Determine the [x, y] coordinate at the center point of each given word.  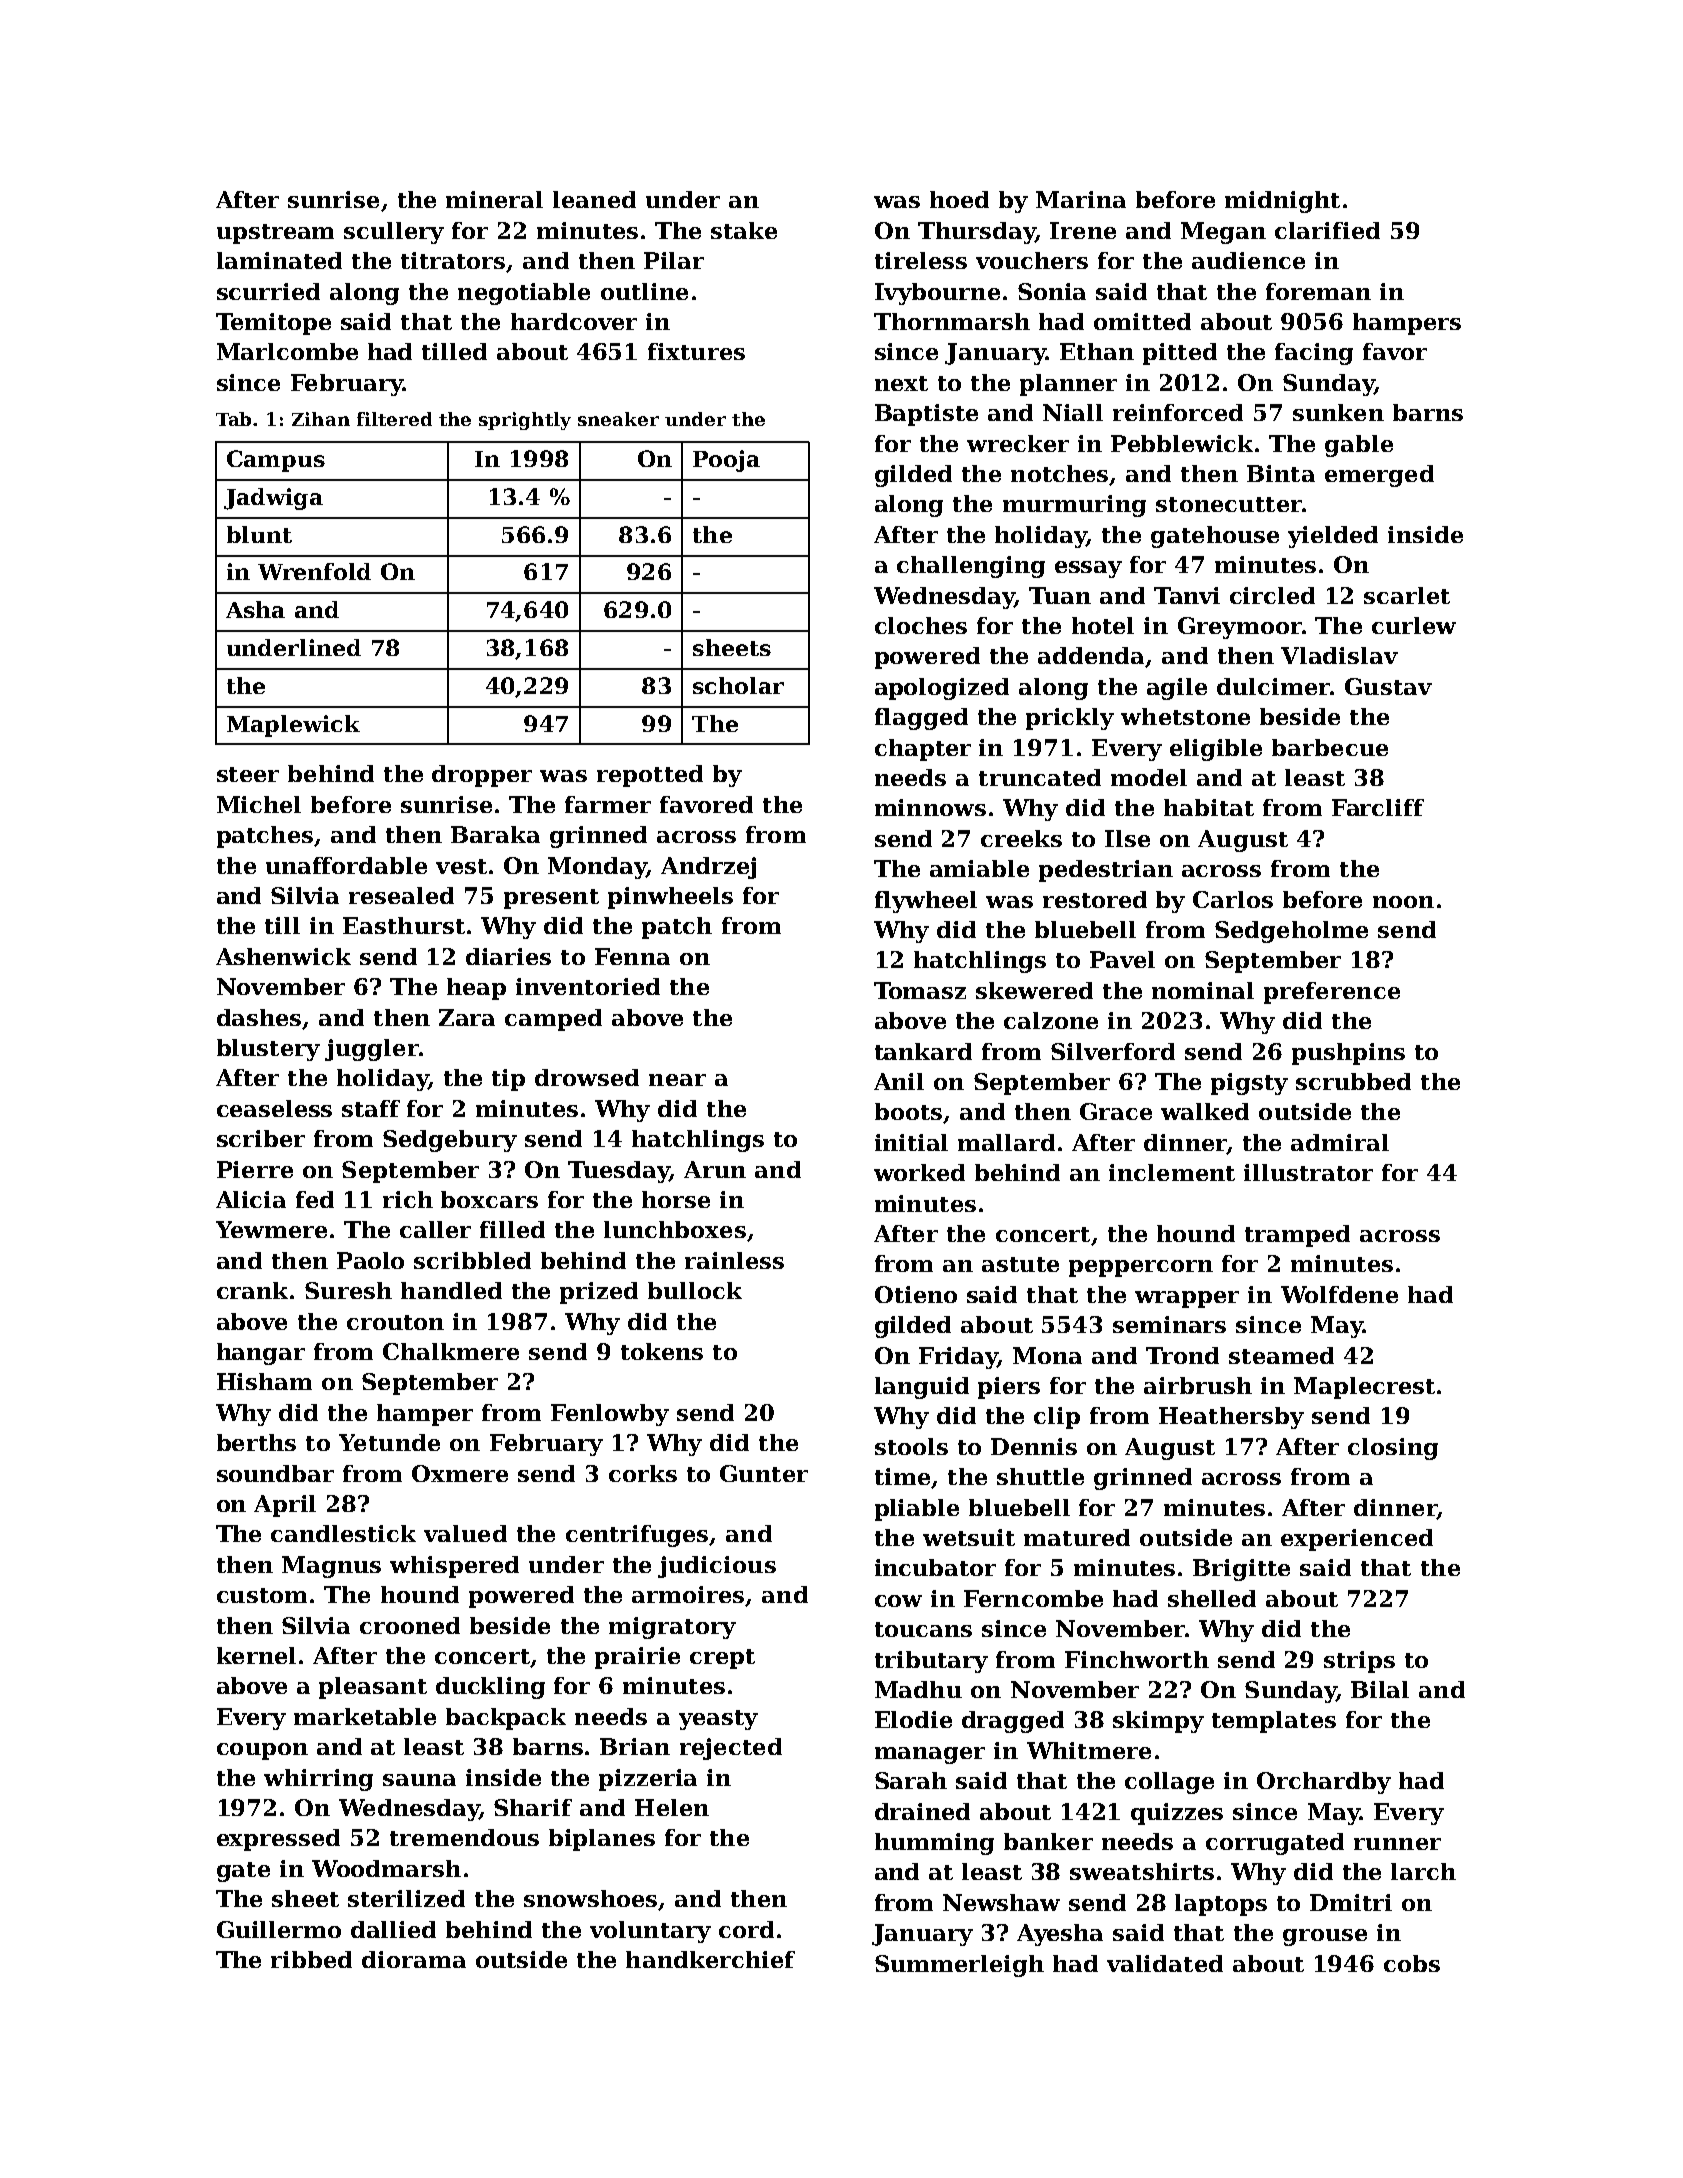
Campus [276, 461]
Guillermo [279, 1929]
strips [1359, 1662]
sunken [1338, 412]
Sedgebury [450, 1141]
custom [262, 1595]
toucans [923, 1629]
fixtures [696, 351]
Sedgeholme [1291, 932]
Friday [958, 1358]
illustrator [1308, 1172]
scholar [738, 685]
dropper [482, 776]
